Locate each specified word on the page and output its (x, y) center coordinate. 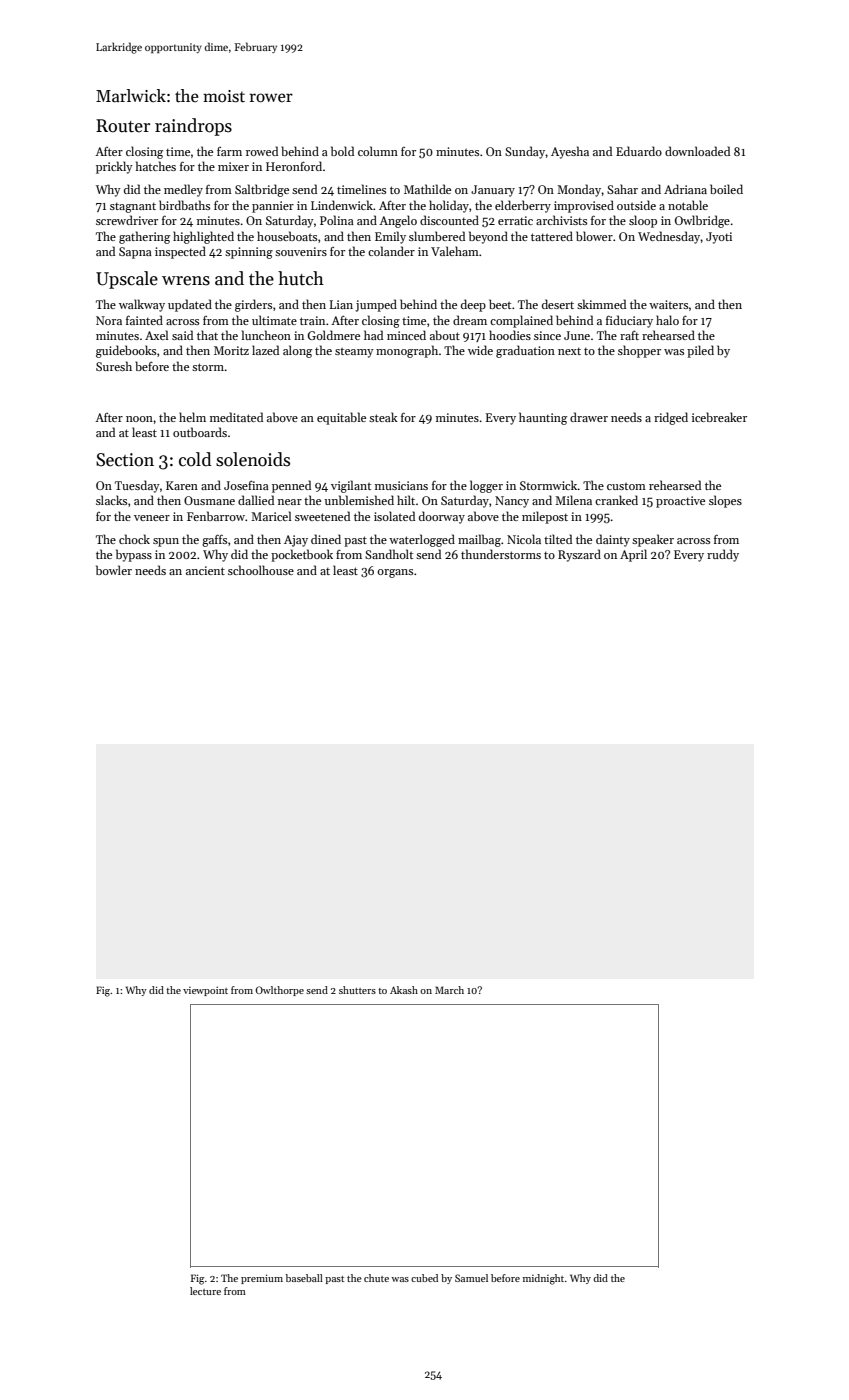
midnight (543, 1279)
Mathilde (427, 189)
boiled (726, 189)
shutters (357, 990)
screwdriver (127, 220)
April (633, 555)
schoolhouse (261, 570)
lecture (205, 1291)
